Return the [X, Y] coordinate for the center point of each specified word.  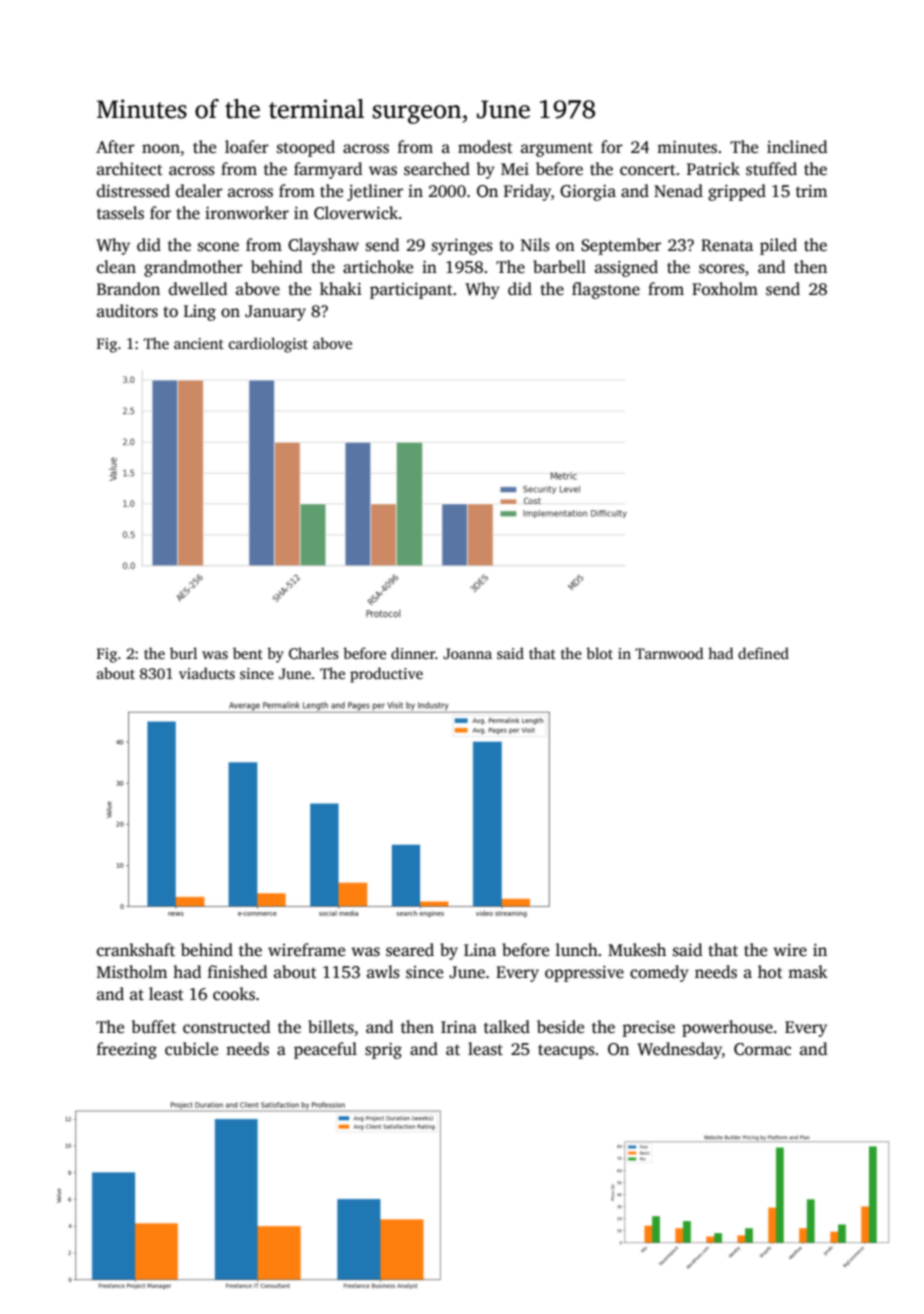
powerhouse [727, 1028]
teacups [566, 1051]
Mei [515, 169]
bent [248, 653]
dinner [413, 653]
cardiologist [268, 345]
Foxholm [725, 289]
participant [411, 291]
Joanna [467, 653]
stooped [306, 148]
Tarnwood [669, 653]
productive [386, 675]
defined [763, 653]
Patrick [713, 169]
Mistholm [132, 972]
